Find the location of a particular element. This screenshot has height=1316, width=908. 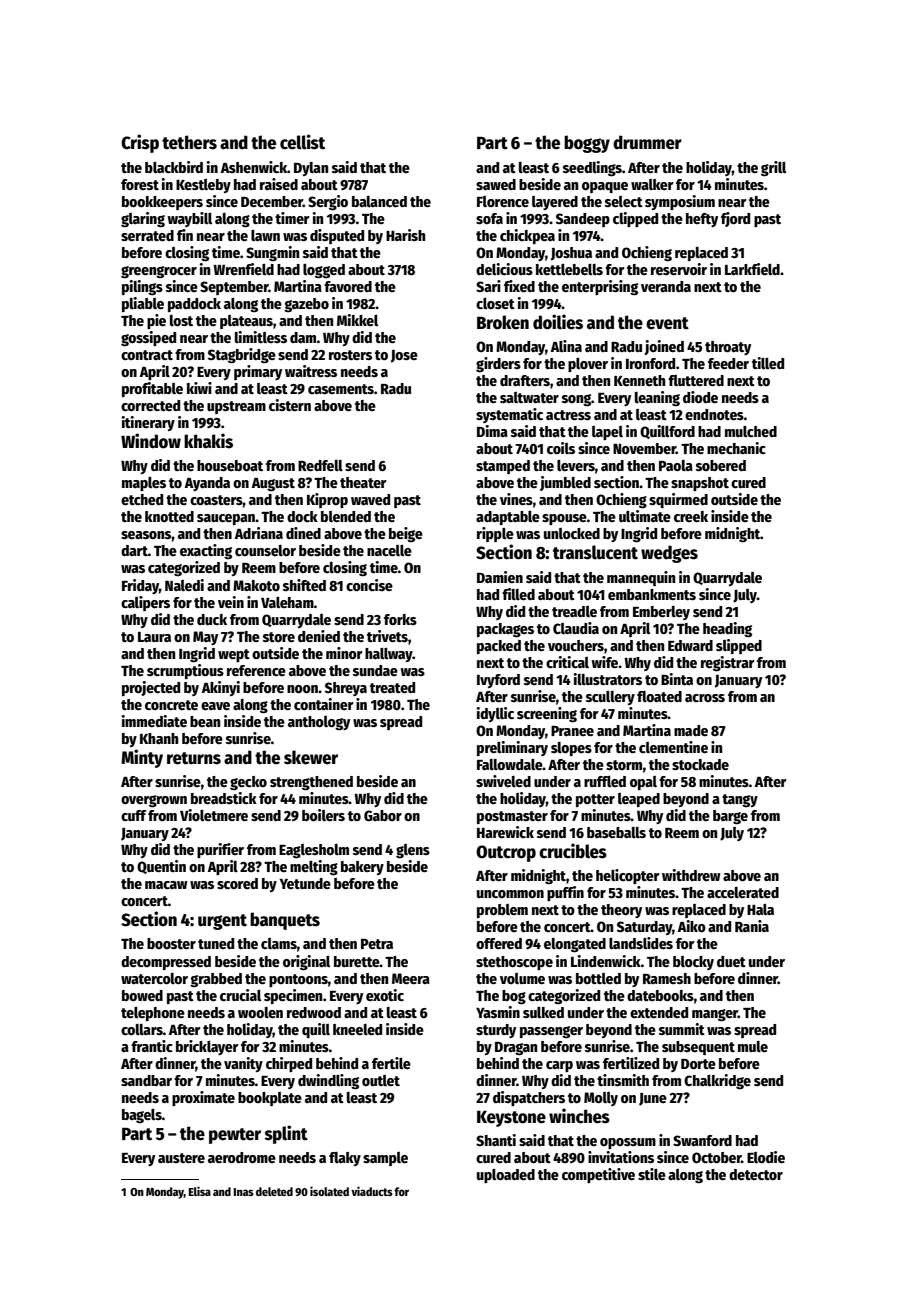

bagels is located at coordinates (142, 1116).
